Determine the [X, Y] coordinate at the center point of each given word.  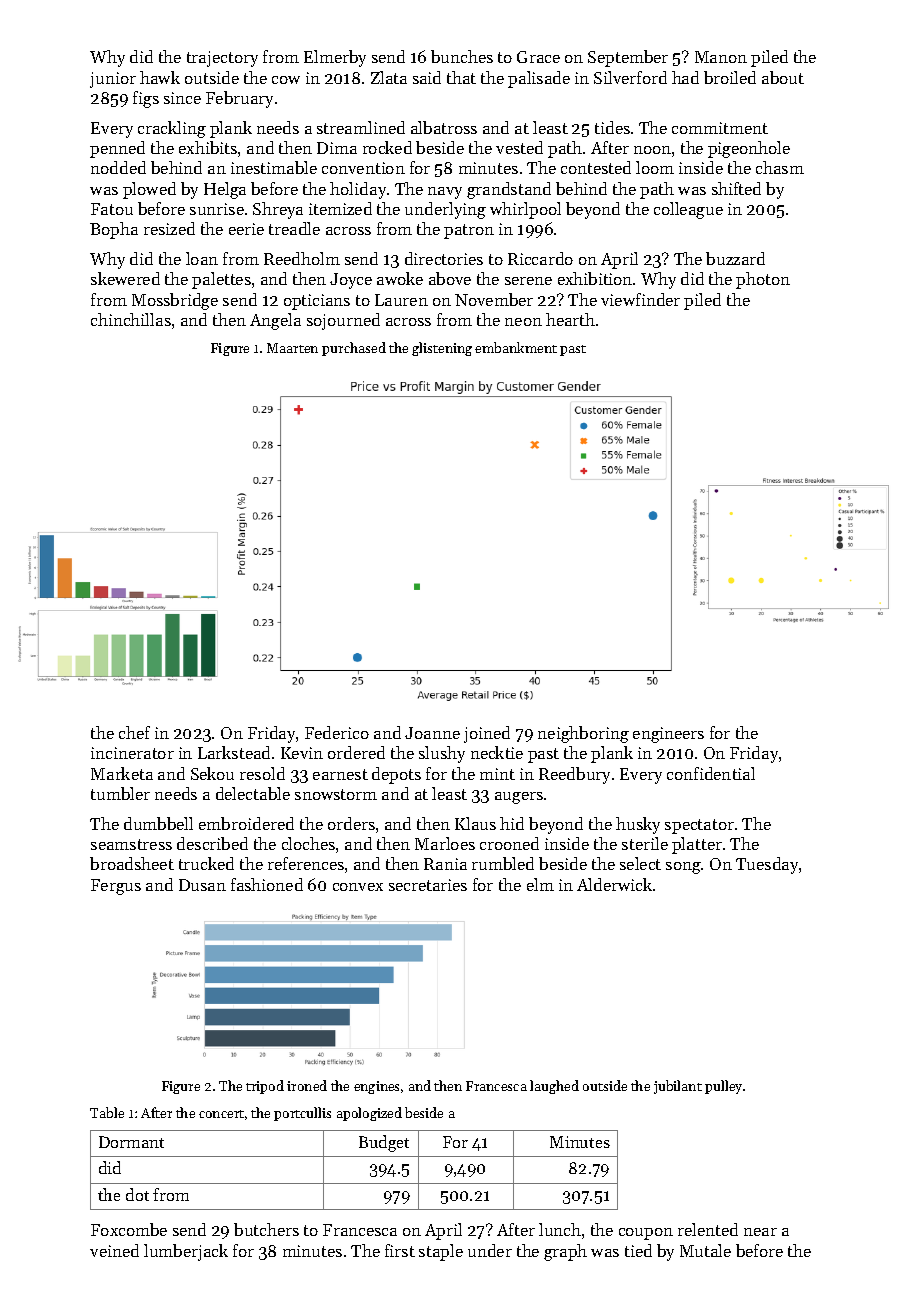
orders [351, 823]
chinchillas [131, 319]
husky [638, 825]
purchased [354, 349]
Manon [721, 57]
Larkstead [234, 752]
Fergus [116, 887]
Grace [538, 57]
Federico [337, 732]
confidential [711, 773]
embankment [516, 347]
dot [137, 1194]
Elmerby [335, 58]
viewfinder [640, 299]
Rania [445, 864]
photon [763, 280]
